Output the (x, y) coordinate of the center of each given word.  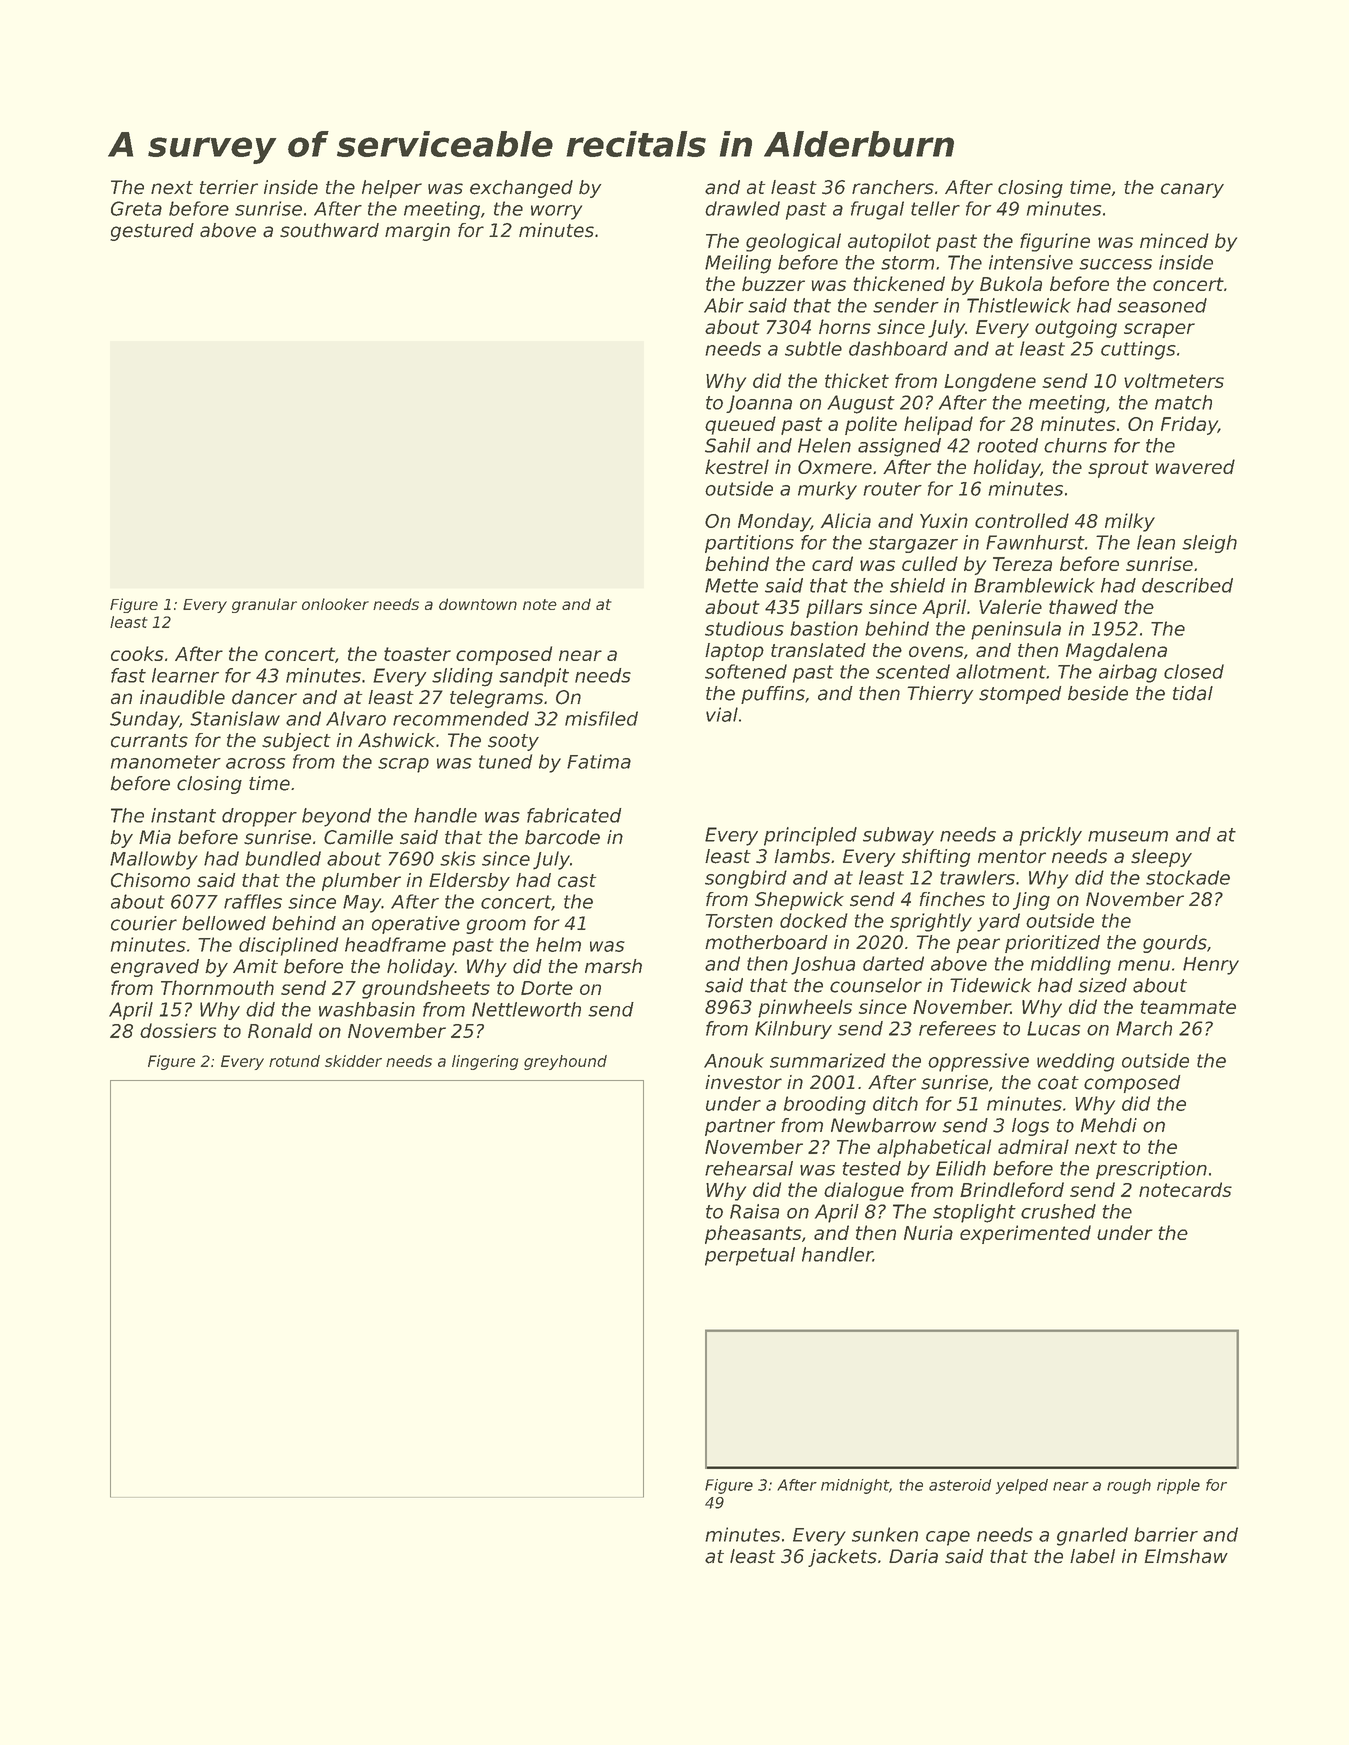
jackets (842, 1558)
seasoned (1162, 305)
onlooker (335, 604)
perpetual (750, 1256)
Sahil (728, 445)
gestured (152, 232)
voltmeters (1174, 380)
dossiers (178, 1030)
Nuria (928, 1232)
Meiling (738, 264)
